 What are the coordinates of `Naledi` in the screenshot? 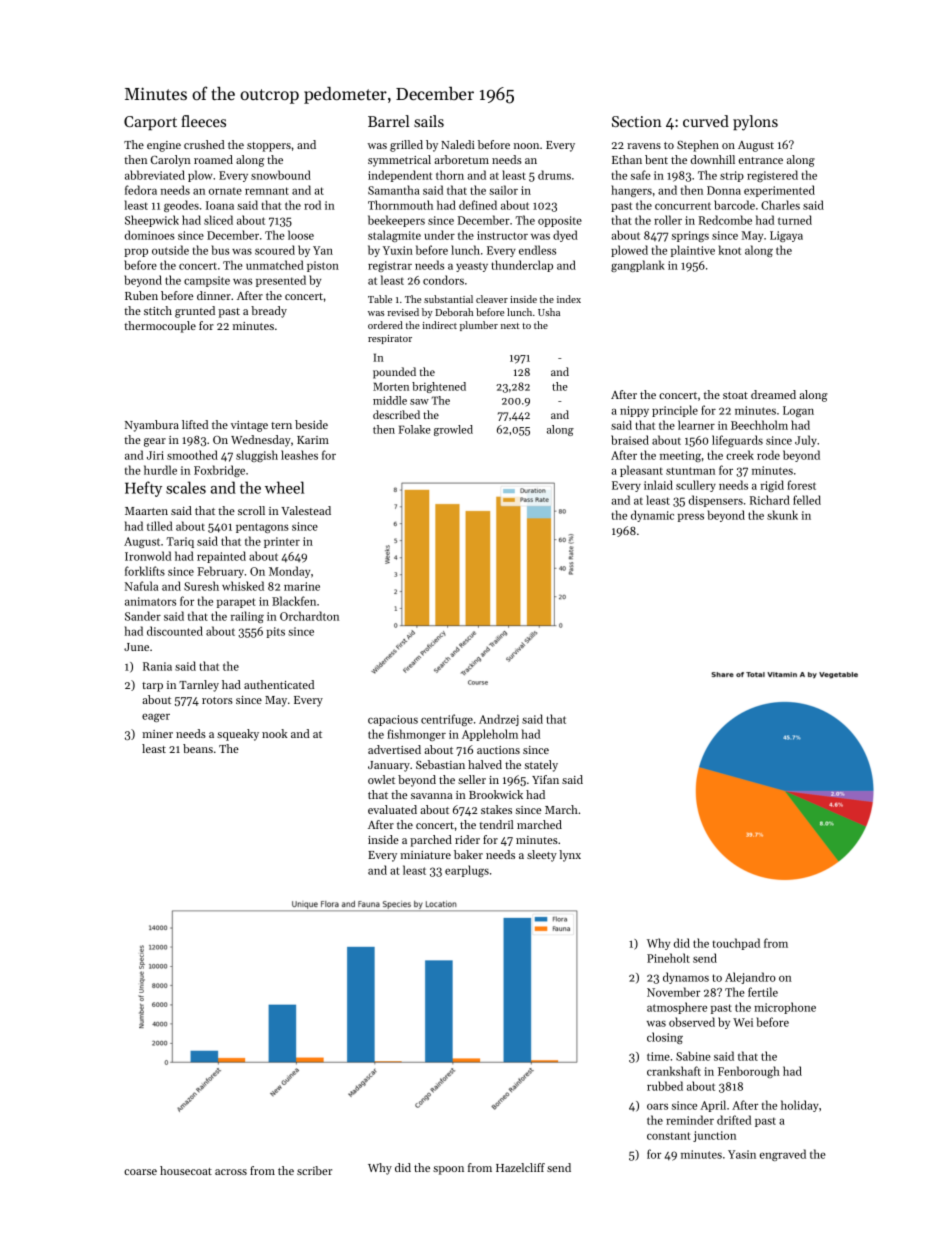 It's located at (458, 144).
